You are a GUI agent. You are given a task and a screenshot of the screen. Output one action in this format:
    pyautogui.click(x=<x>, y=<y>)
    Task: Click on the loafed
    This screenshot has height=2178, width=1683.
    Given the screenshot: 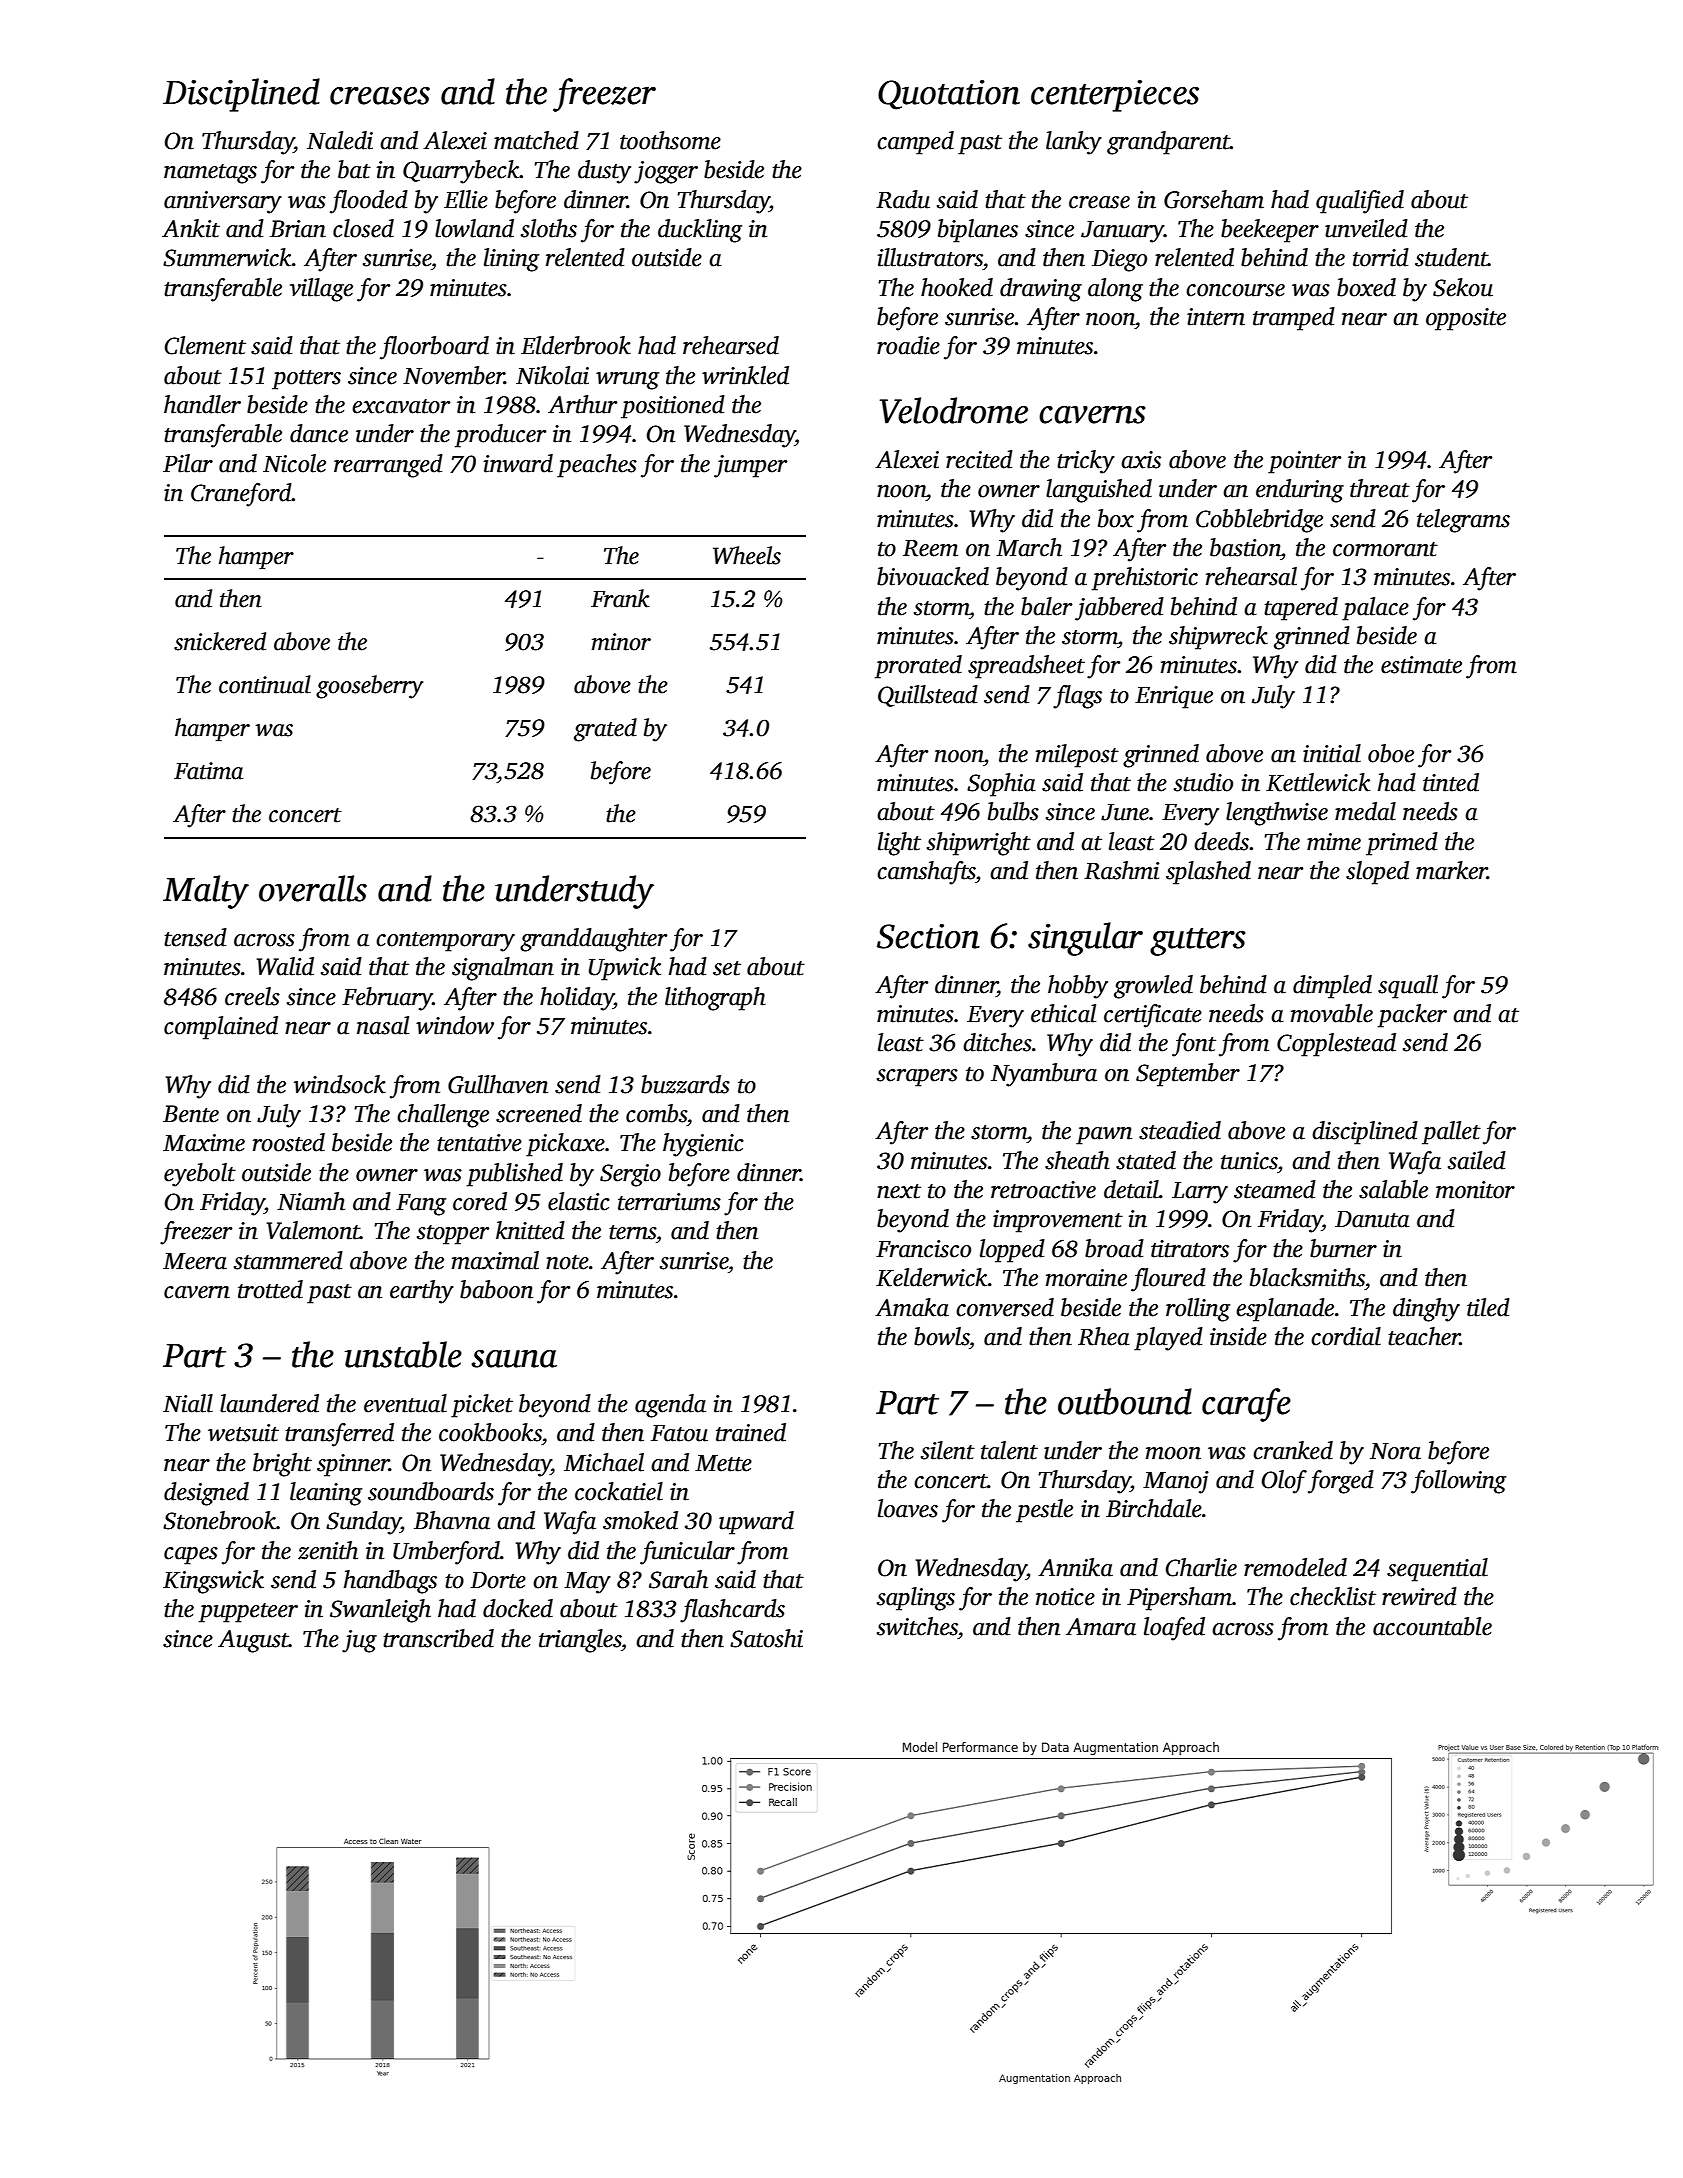 What is the action you would take?
    pyautogui.click(x=1174, y=1629)
